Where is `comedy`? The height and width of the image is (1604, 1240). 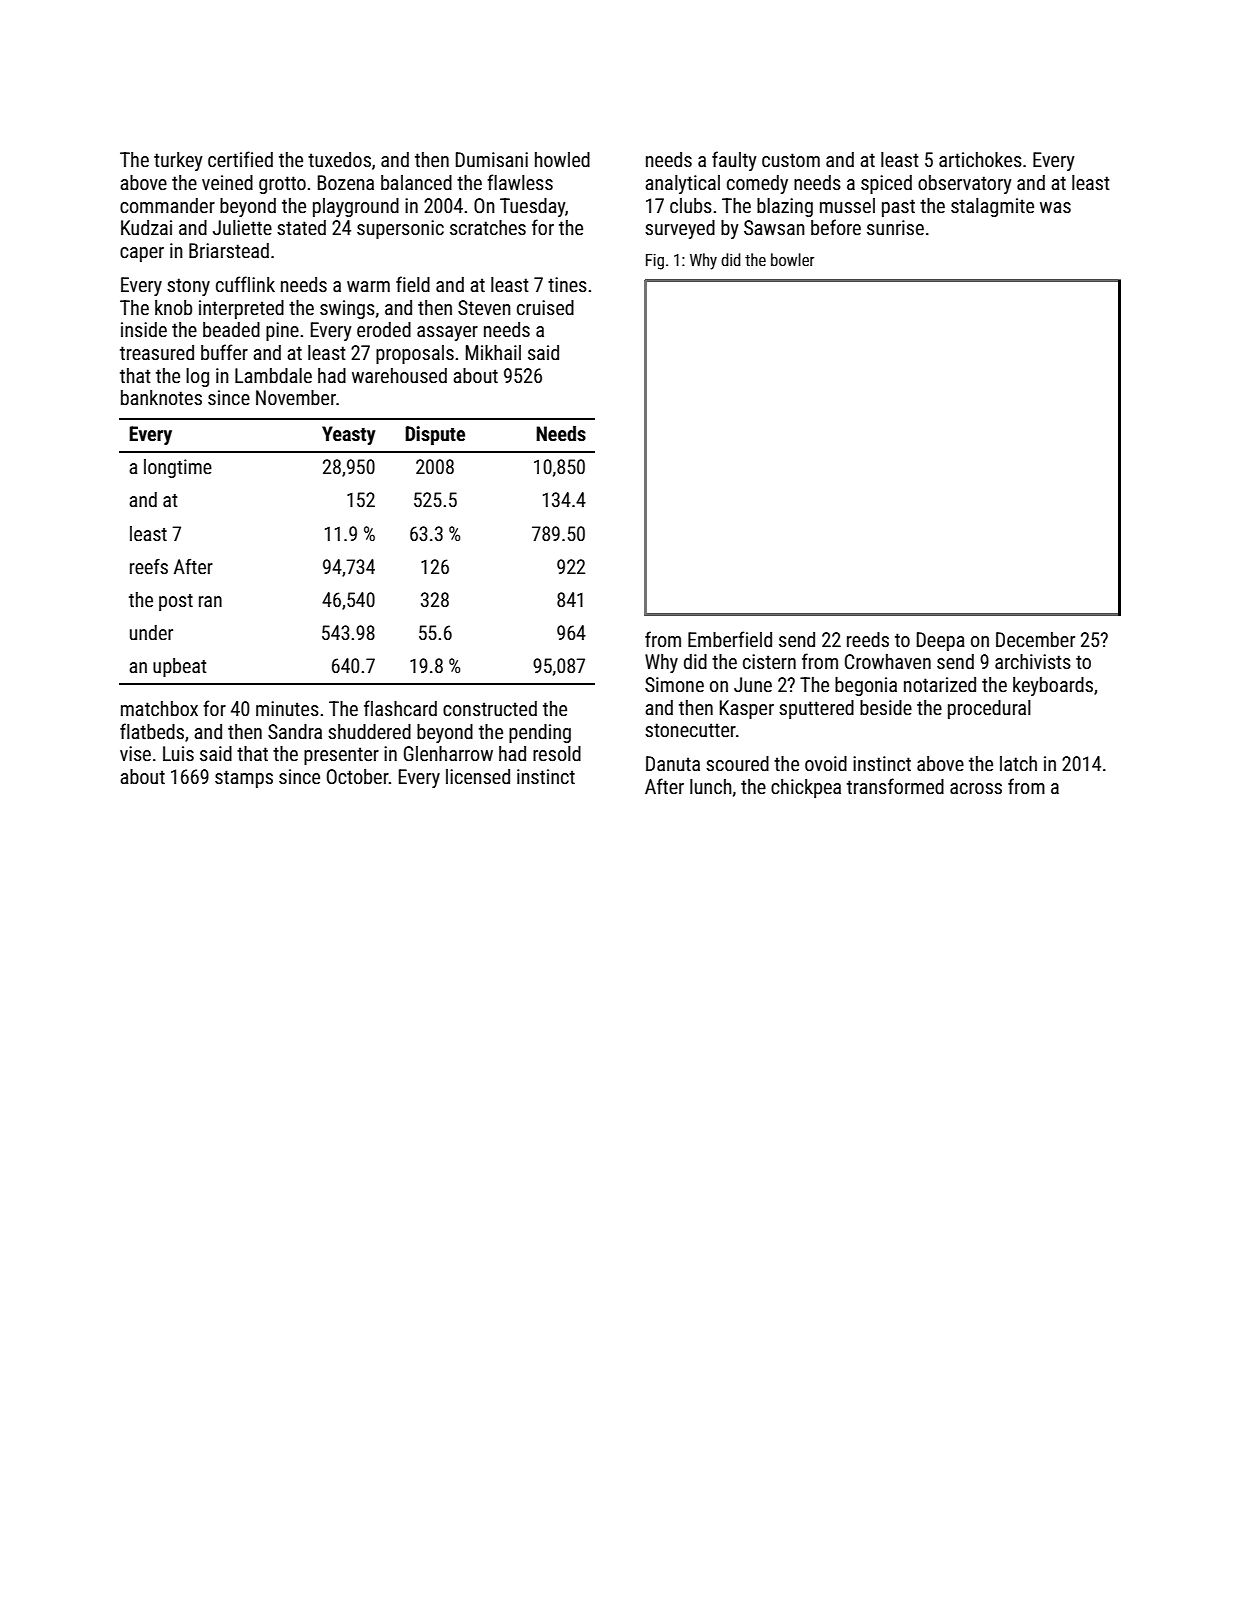
comedy is located at coordinates (757, 184).
